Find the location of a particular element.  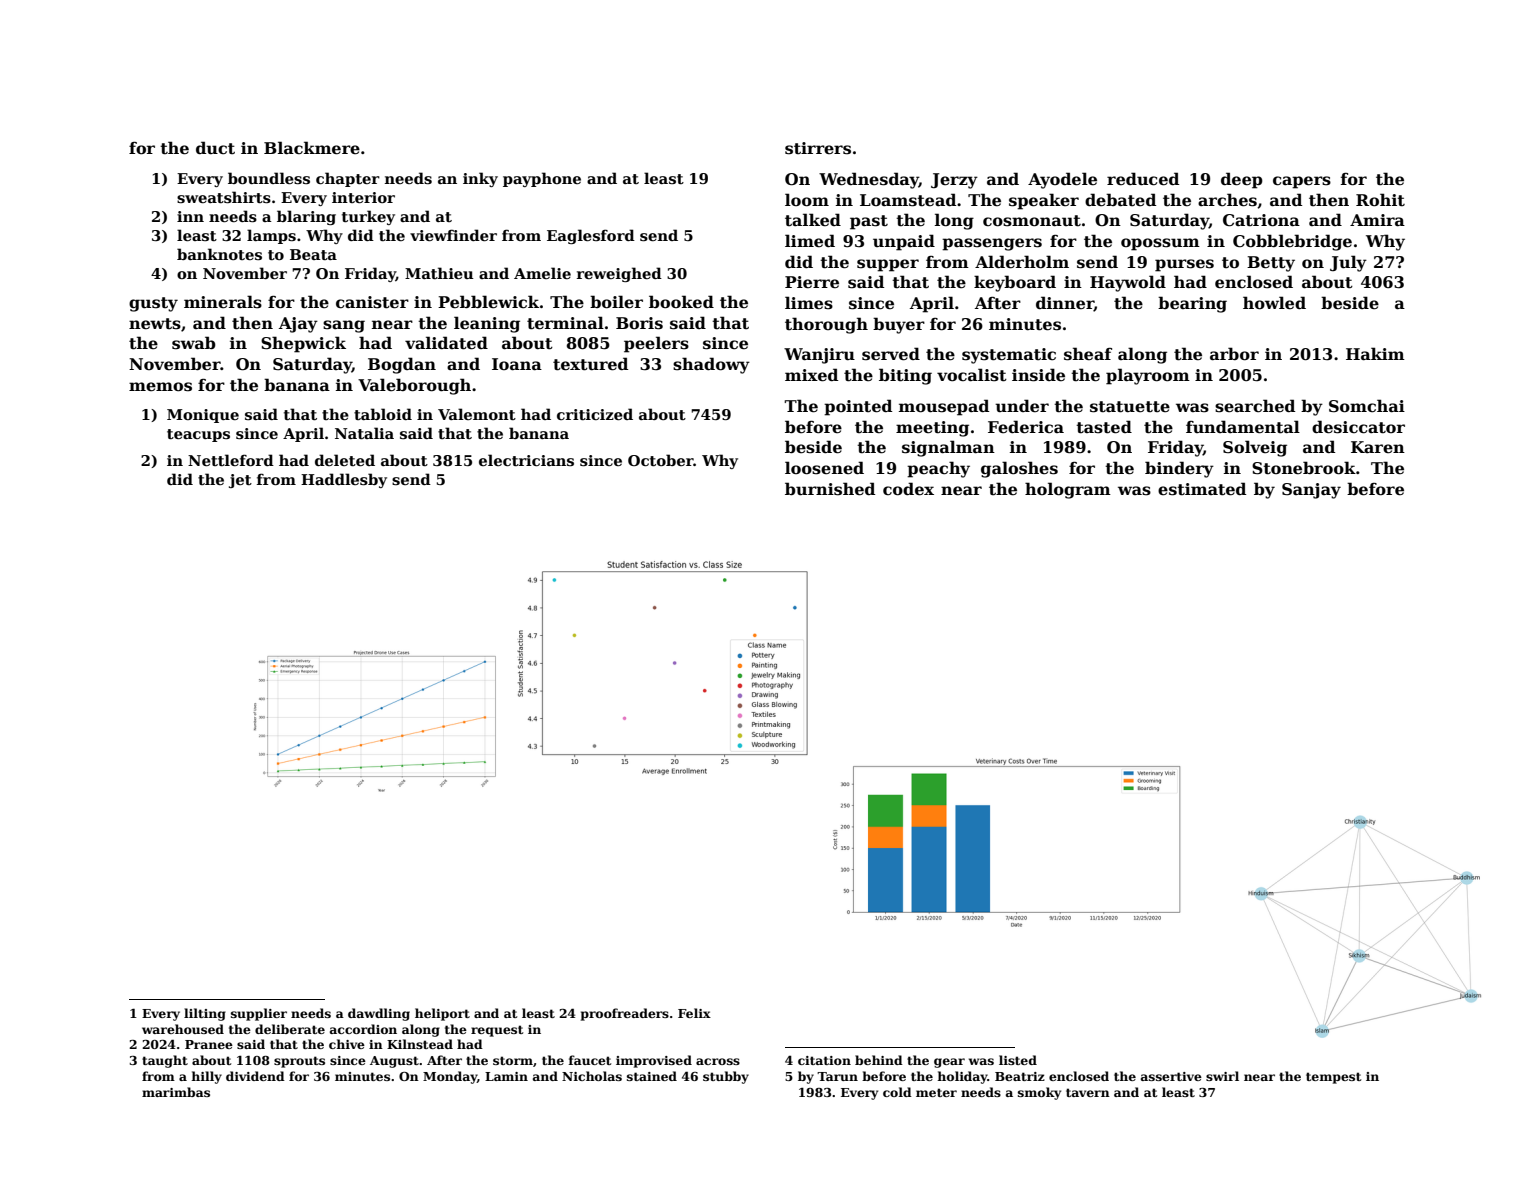

duct is located at coordinates (215, 148).
